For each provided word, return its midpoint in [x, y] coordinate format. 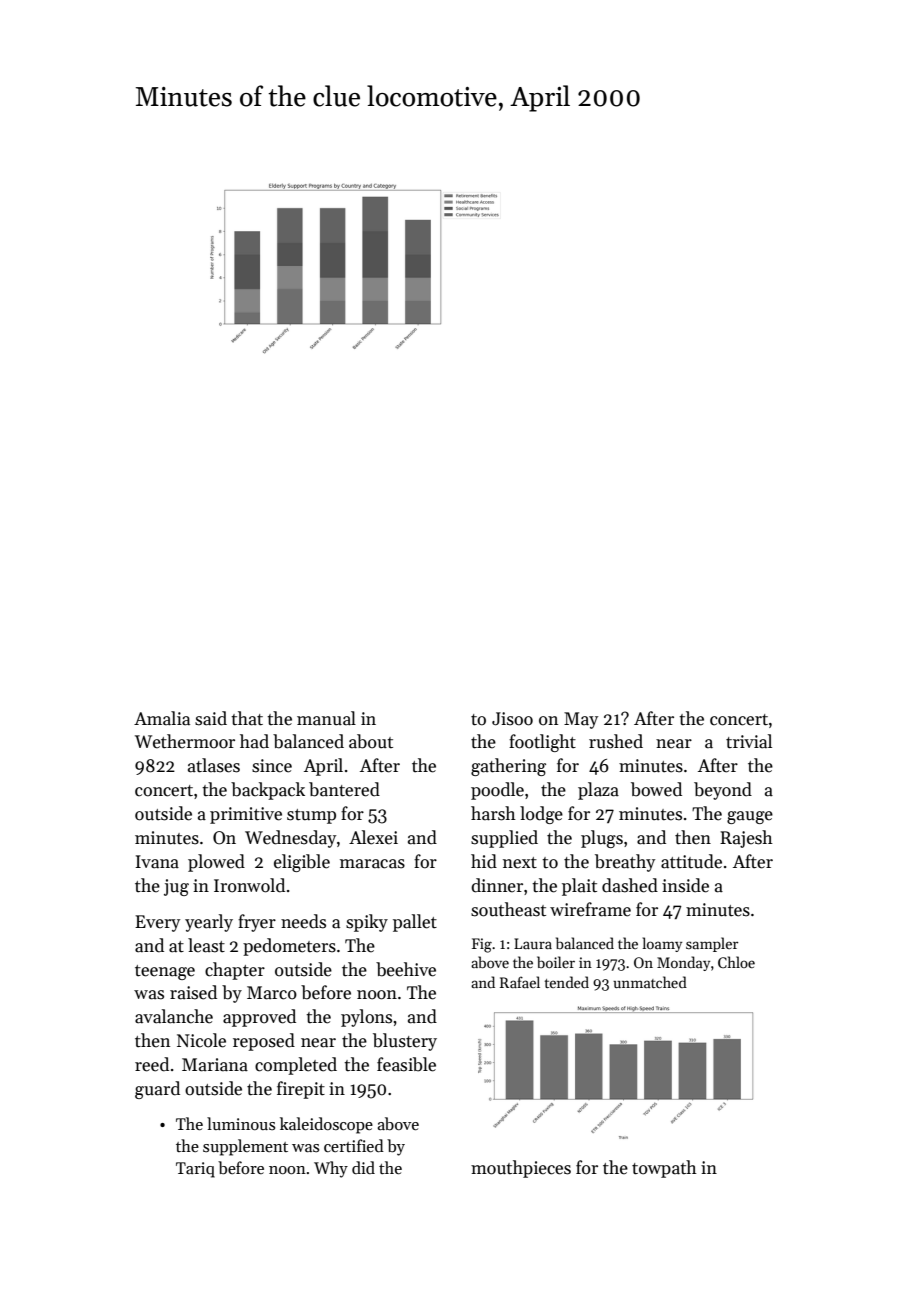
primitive [246, 815]
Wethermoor [185, 741]
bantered [344, 789]
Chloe [736, 962]
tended [567, 982]
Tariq [195, 1170]
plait [579, 887]
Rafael [520, 982]
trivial [749, 741]
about [371, 741]
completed [296, 1066]
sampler [712, 944]
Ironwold [249, 885]
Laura [533, 943]
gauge [750, 817]
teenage [165, 972]
